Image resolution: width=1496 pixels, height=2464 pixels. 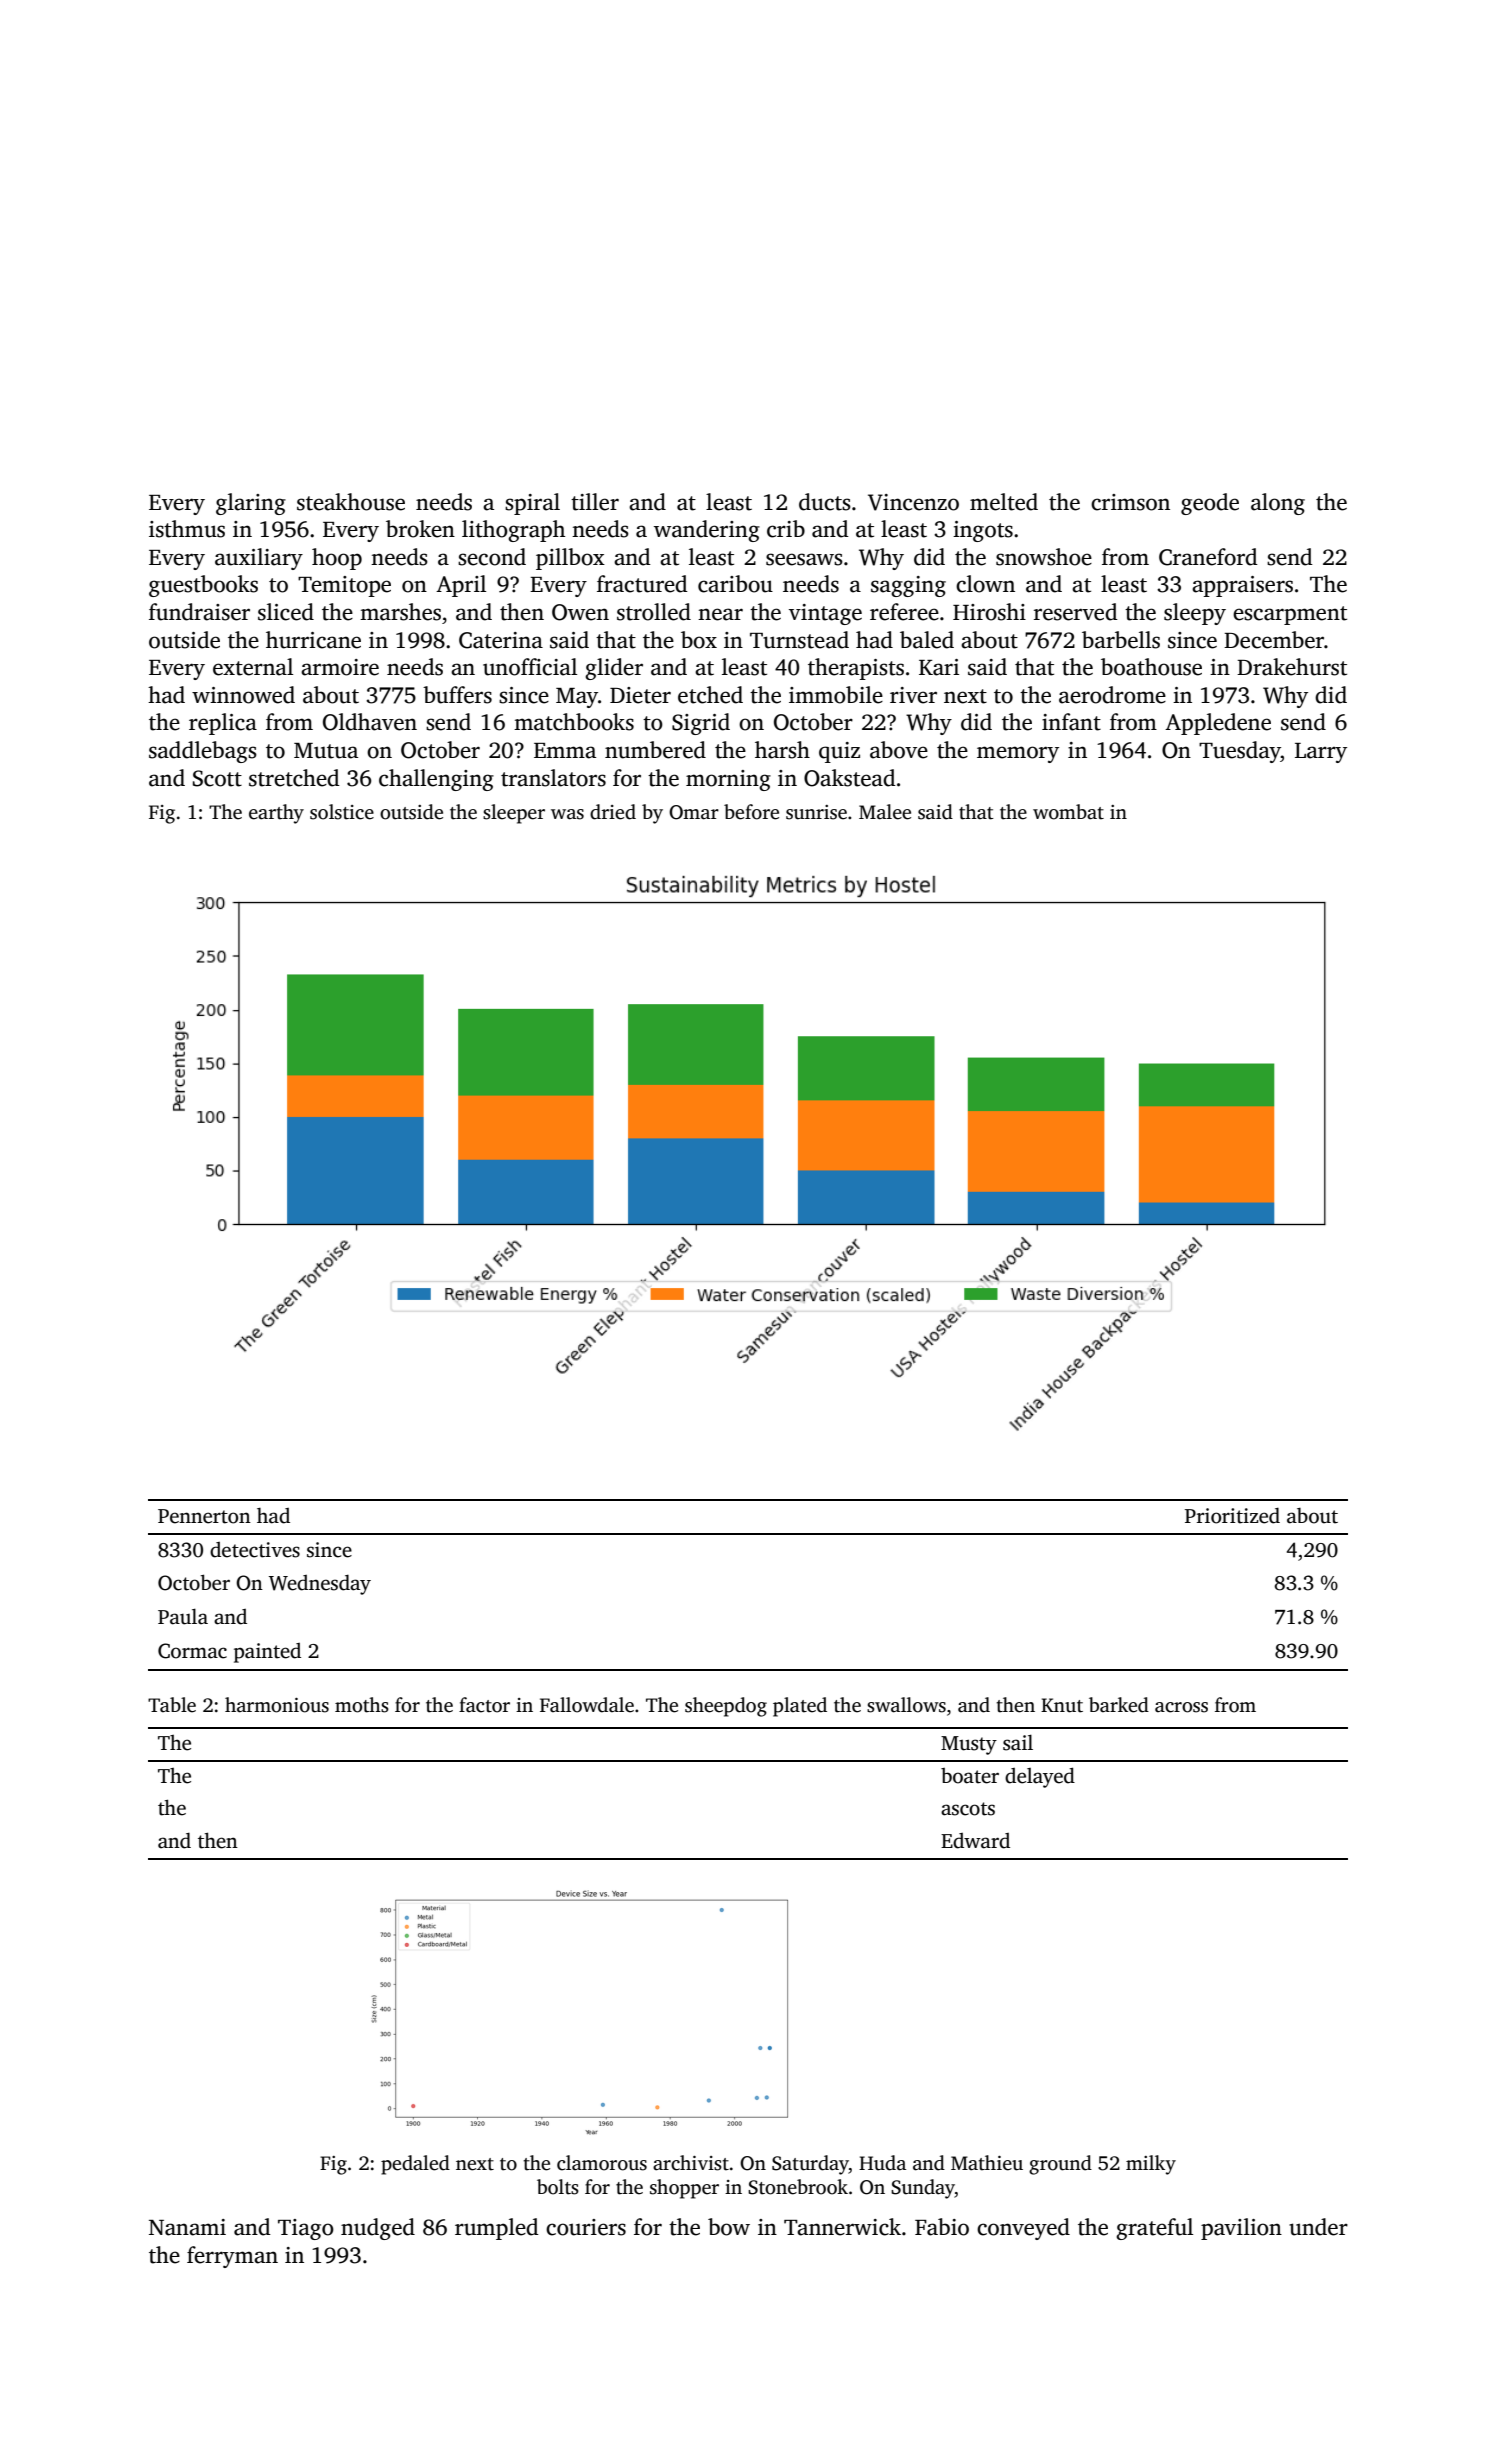 I want to click on ferryman, so click(x=232, y=2257).
